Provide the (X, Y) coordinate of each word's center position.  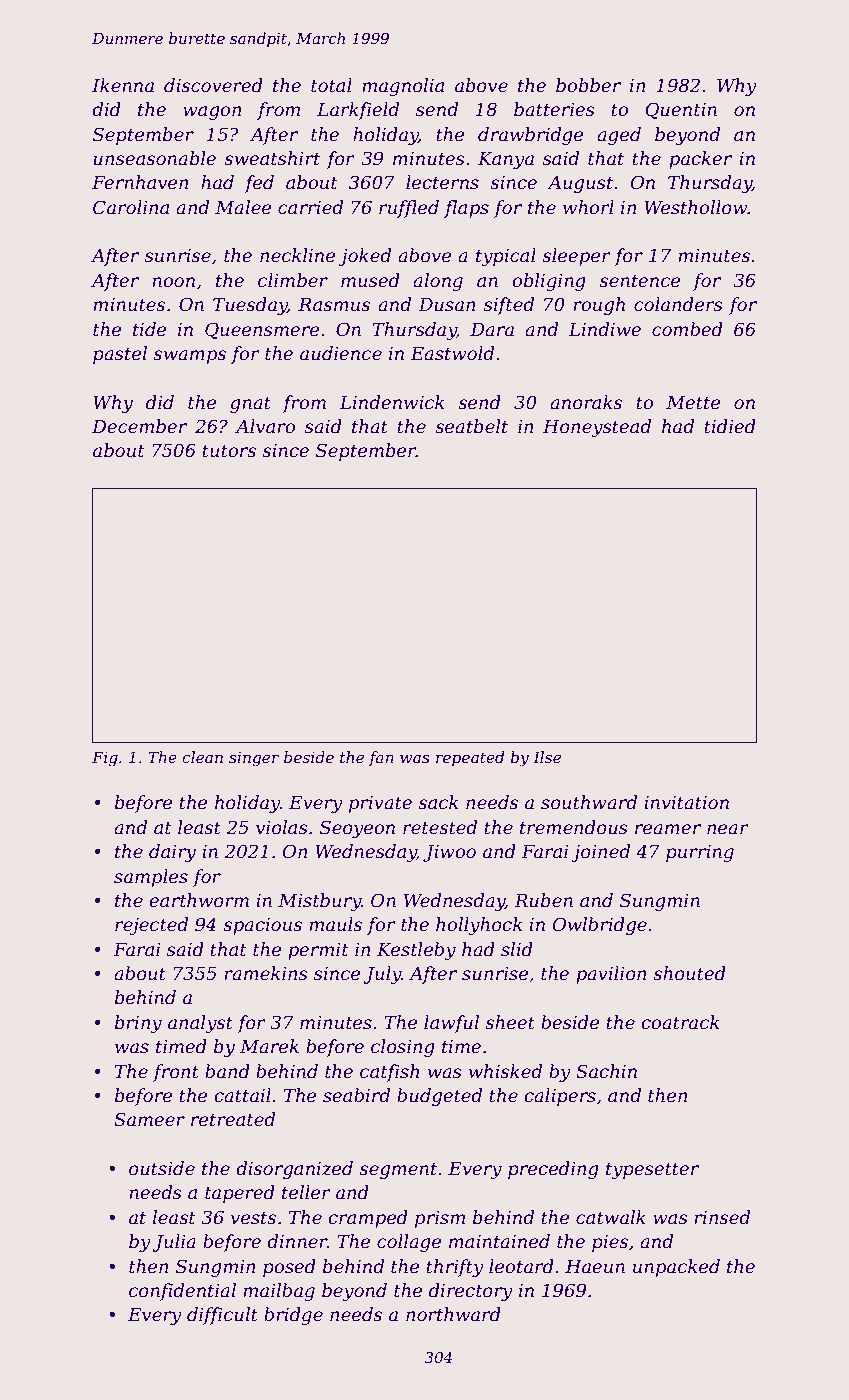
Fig (105, 759)
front (176, 1073)
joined (600, 853)
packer (700, 160)
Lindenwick (391, 402)
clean (202, 757)
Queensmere (262, 330)
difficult (222, 1316)
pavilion (611, 975)
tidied (730, 426)
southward (589, 802)
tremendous (574, 827)
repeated (470, 758)
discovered (213, 85)
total (331, 85)
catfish (390, 1073)
